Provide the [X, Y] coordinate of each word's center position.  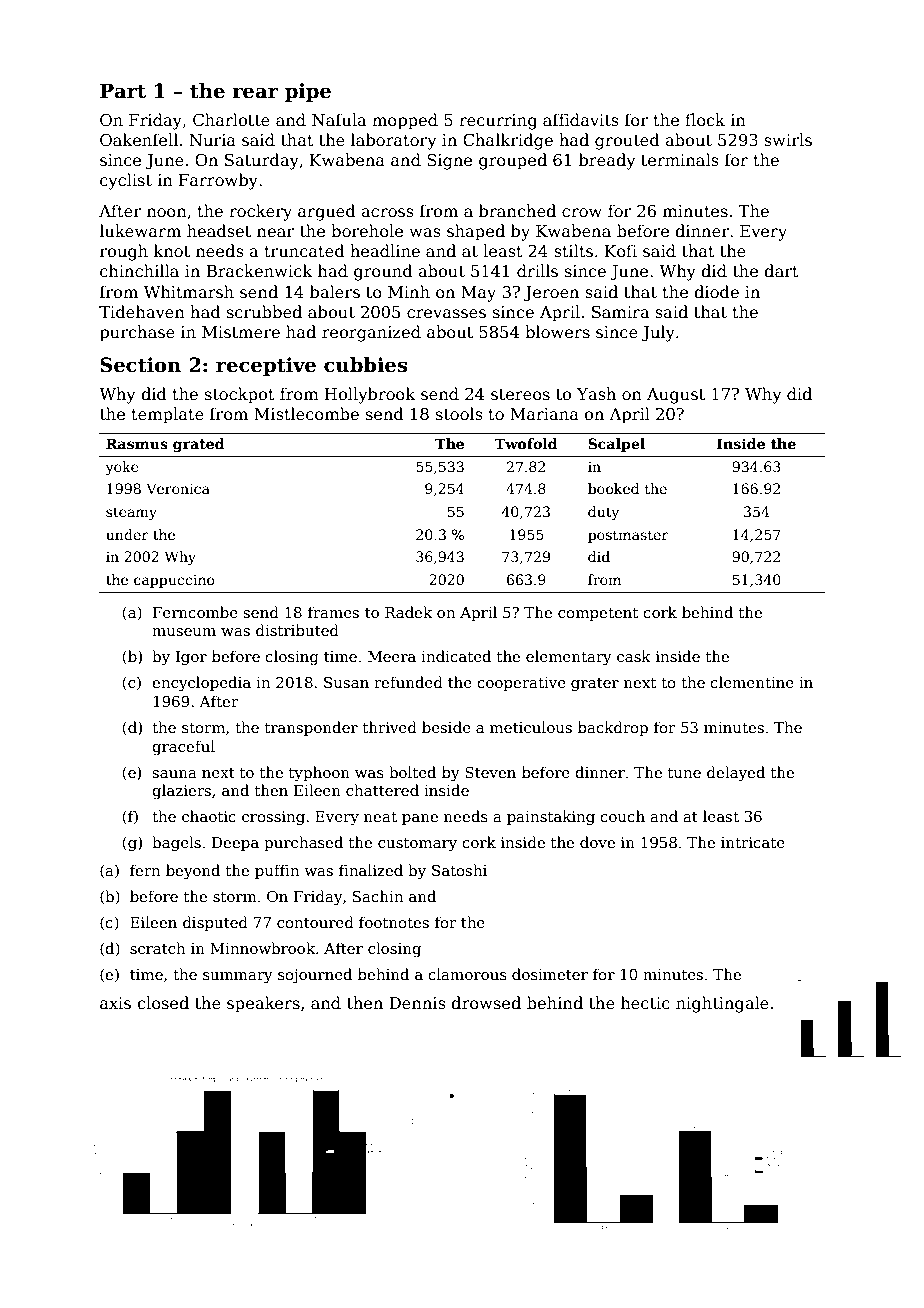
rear [256, 93]
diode [716, 291]
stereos [520, 395]
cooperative [521, 684]
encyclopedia [201, 684]
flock [705, 119]
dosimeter [550, 974]
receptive [266, 366]
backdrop [613, 728]
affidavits [581, 120]
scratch [157, 948]
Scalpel [616, 445]
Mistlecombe [306, 414]
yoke [122, 468]
